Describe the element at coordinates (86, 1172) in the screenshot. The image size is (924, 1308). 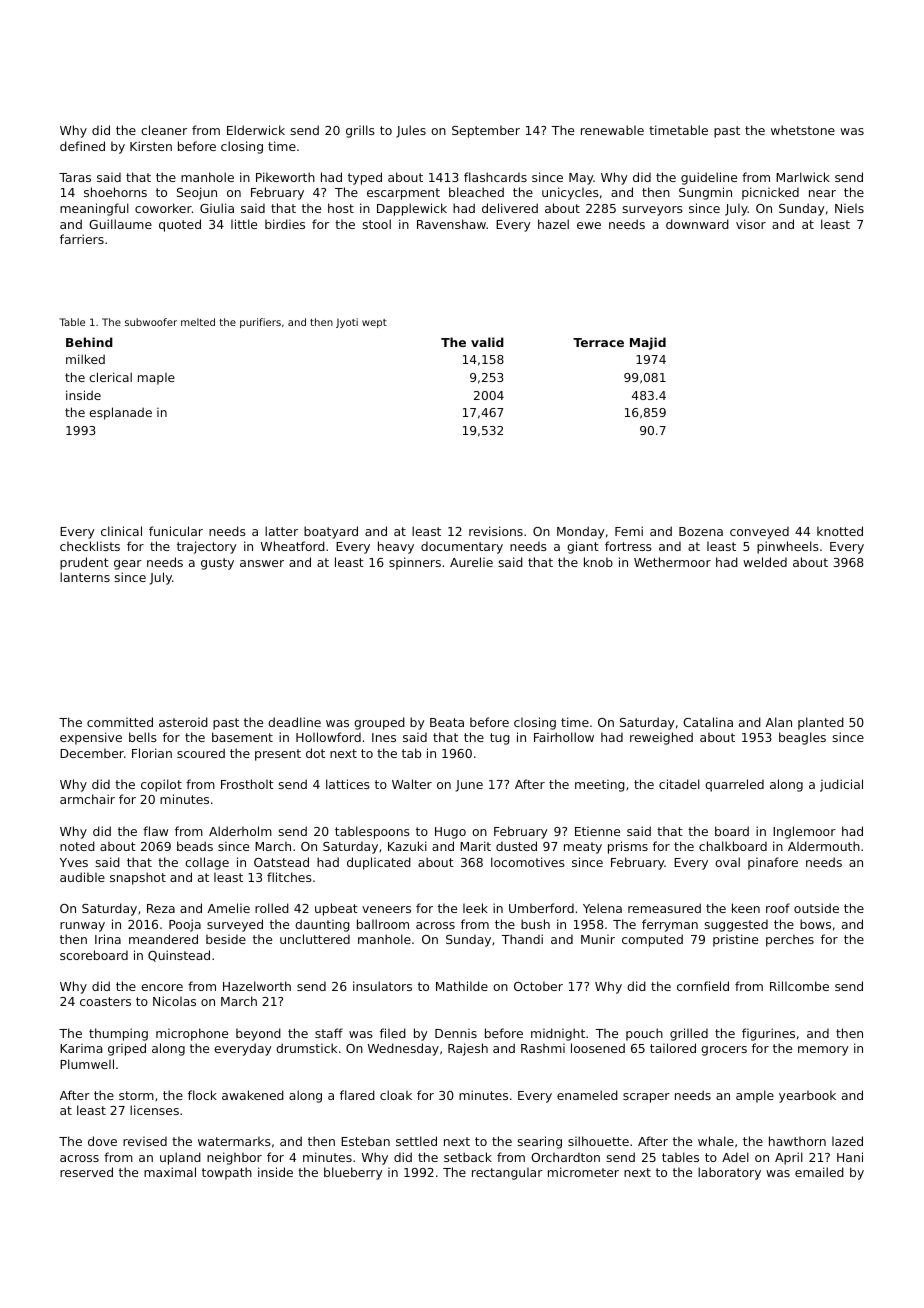
I see `reserved` at that location.
